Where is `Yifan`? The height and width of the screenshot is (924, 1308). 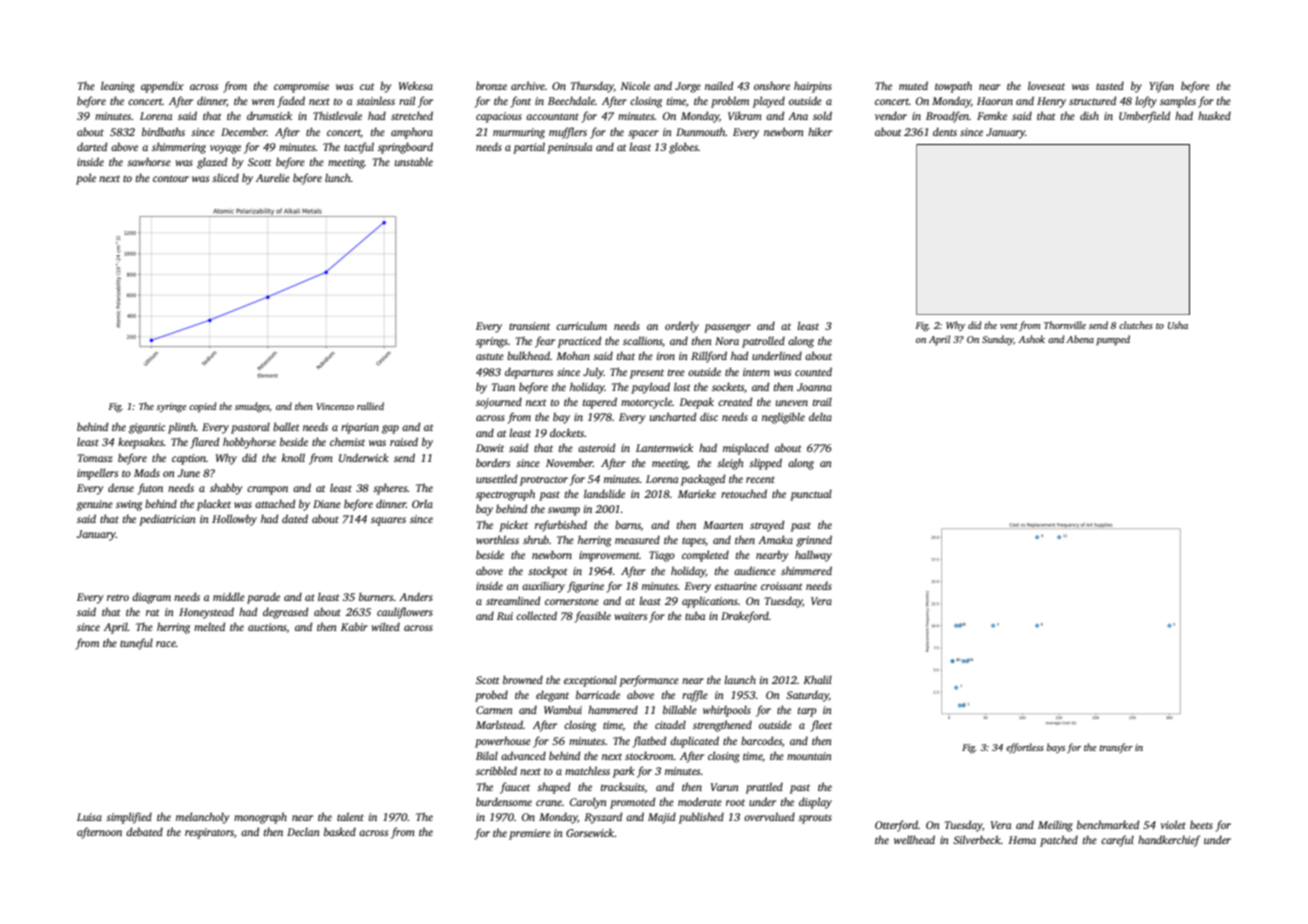 Yifan is located at coordinates (1161, 87).
